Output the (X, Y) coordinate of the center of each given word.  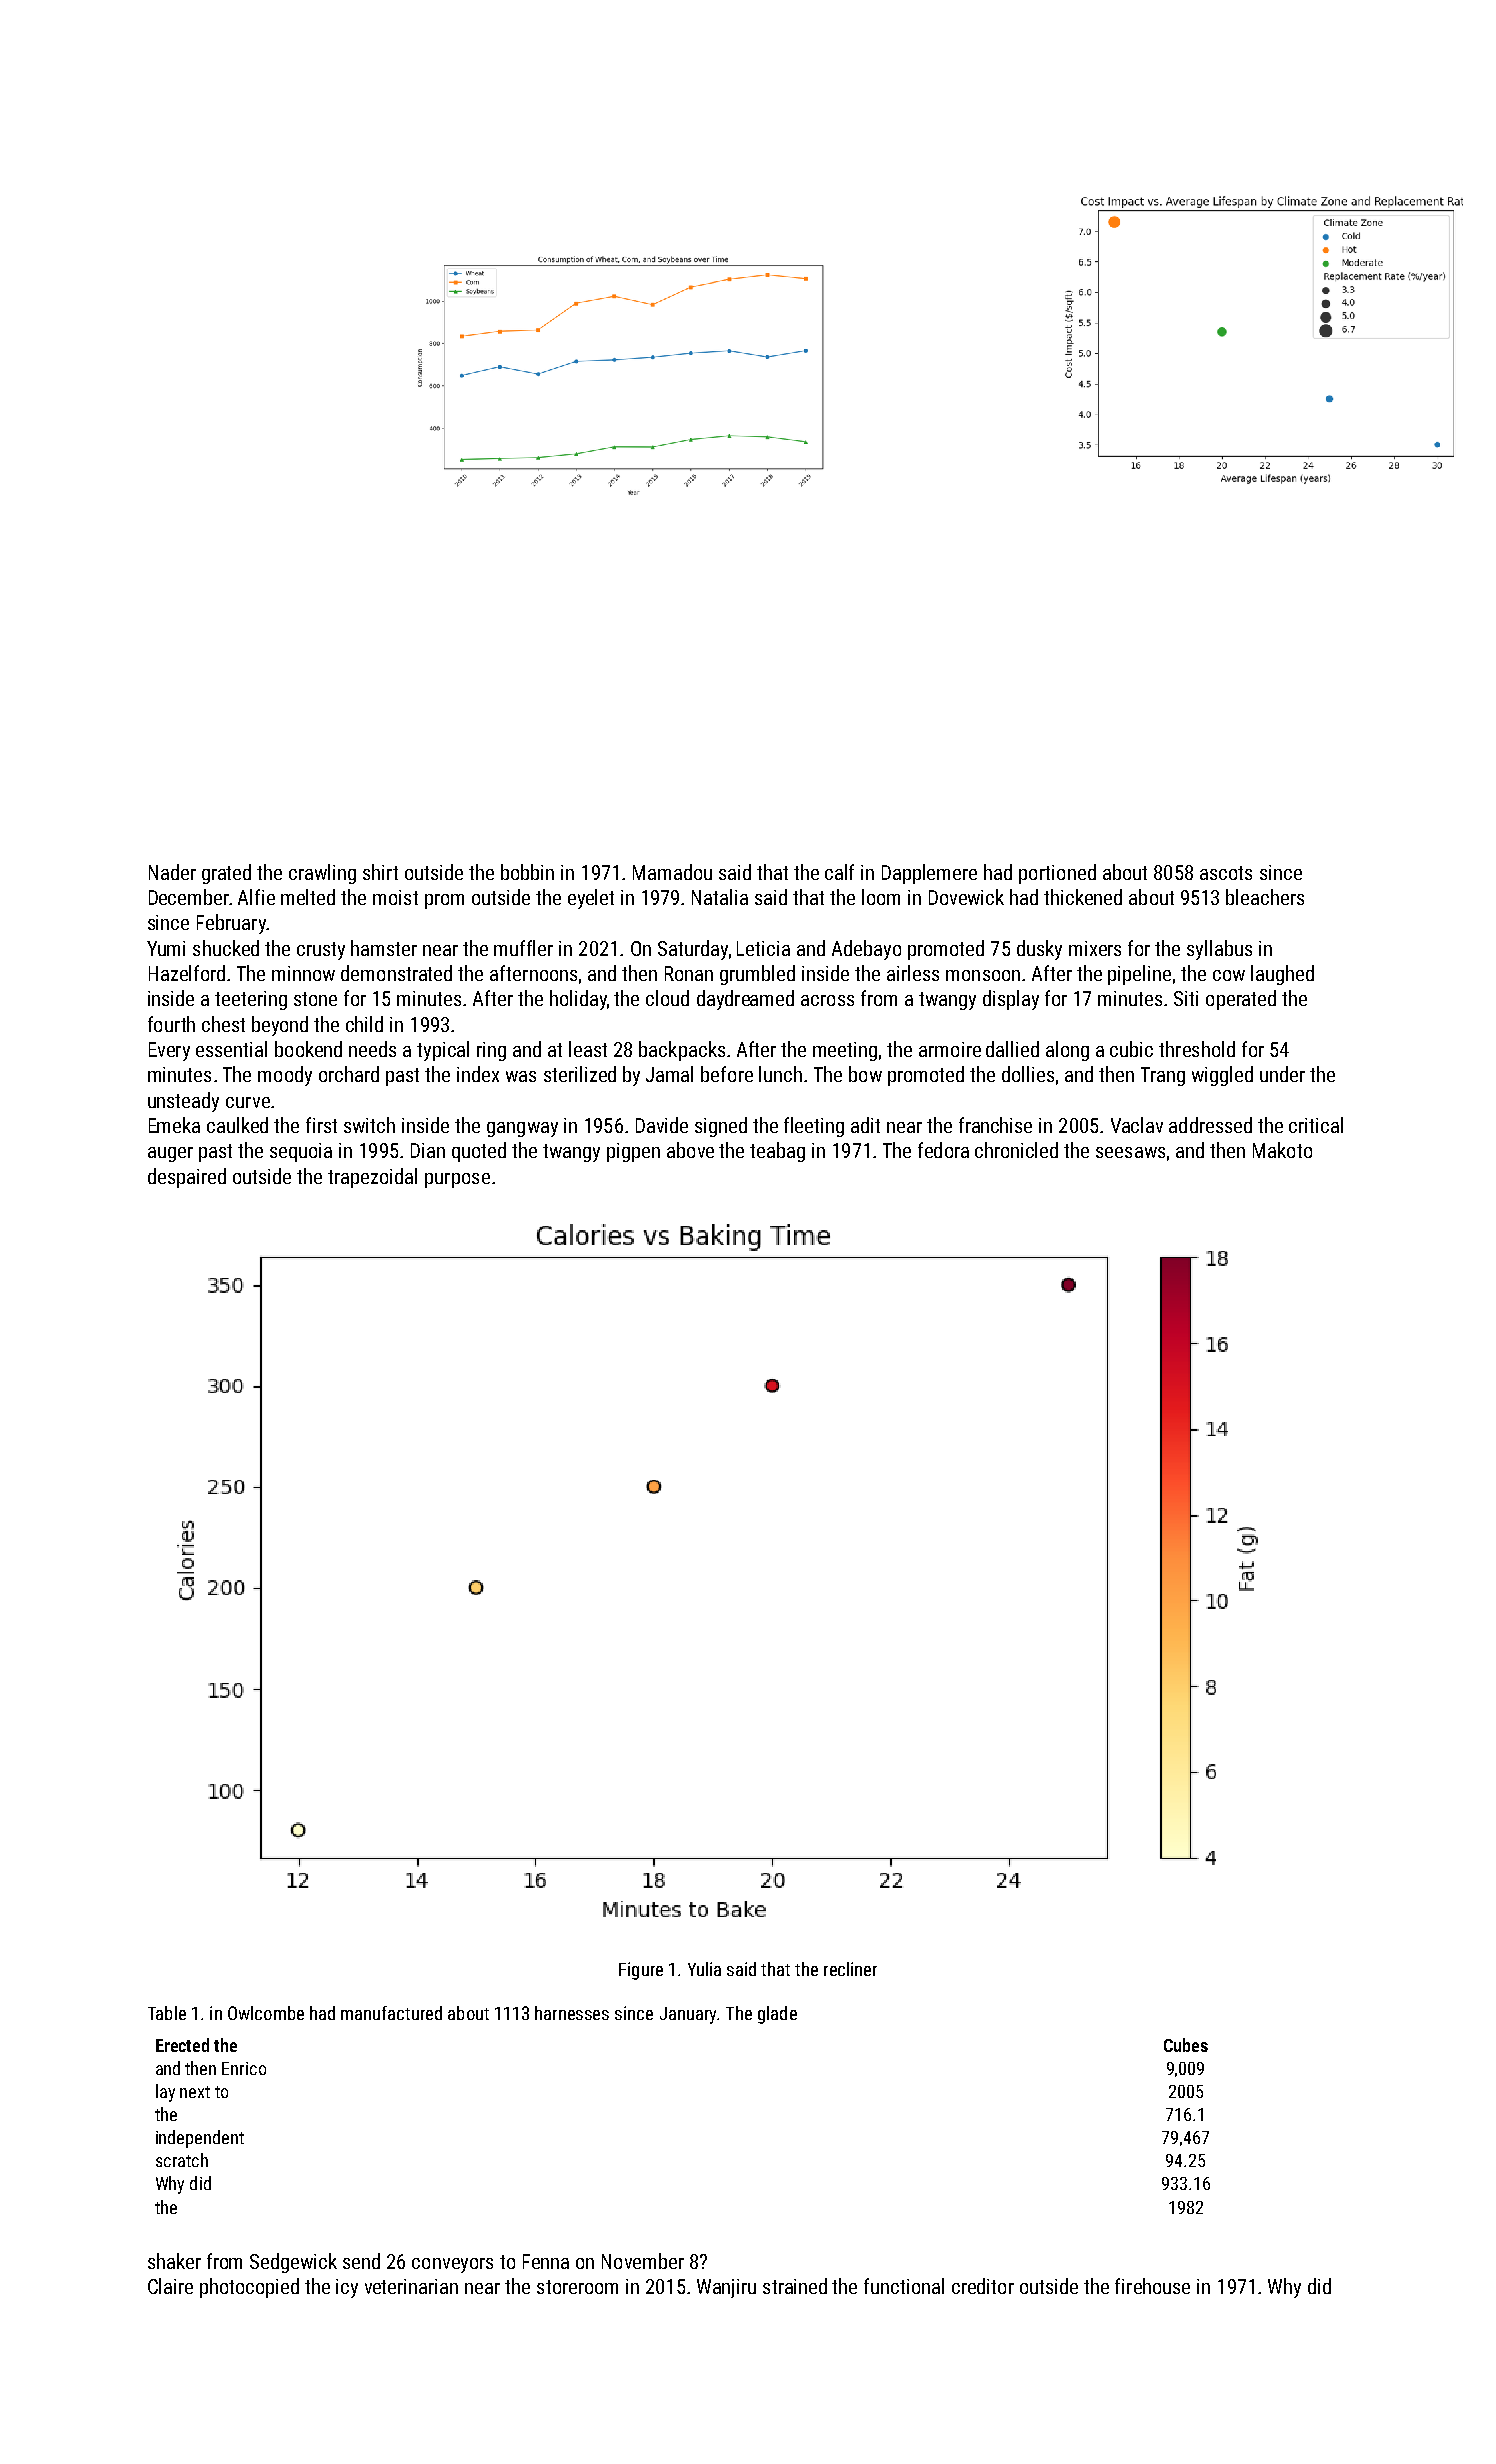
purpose (457, 1180)
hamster (384, 948)
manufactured (391, 2013)
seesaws (1130, 1152)
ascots (1226, 873)
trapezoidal (372, 1178)
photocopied (249, 2288)
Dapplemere (929, 874)
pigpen (633, 1152)
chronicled (1016, 1150)
